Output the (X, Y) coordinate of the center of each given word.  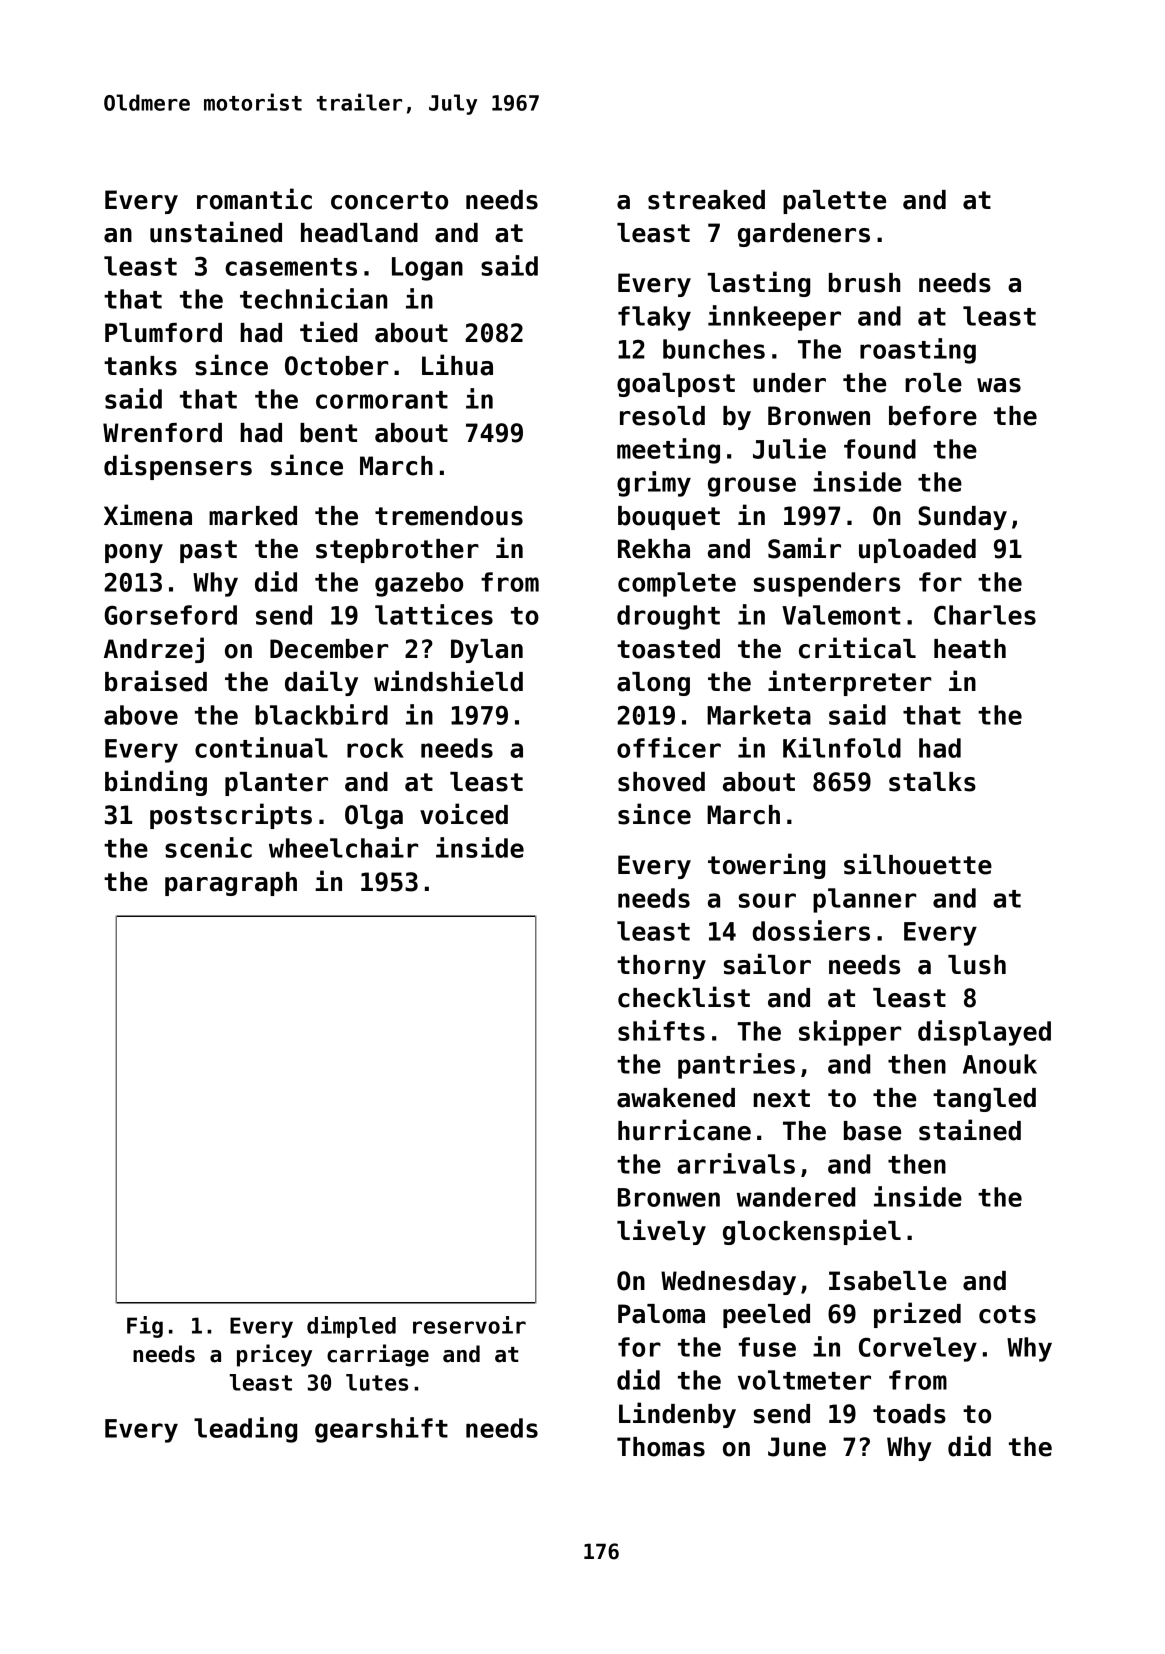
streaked (706, 200)
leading (245, 1430)
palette (834, 202)
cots (1007, 1314)
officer (669, 747)
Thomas (661, 1447)
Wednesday (728, 1283)
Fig (145, 1327)
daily (321, 683)
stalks (932, 782)
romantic (254, 199)
